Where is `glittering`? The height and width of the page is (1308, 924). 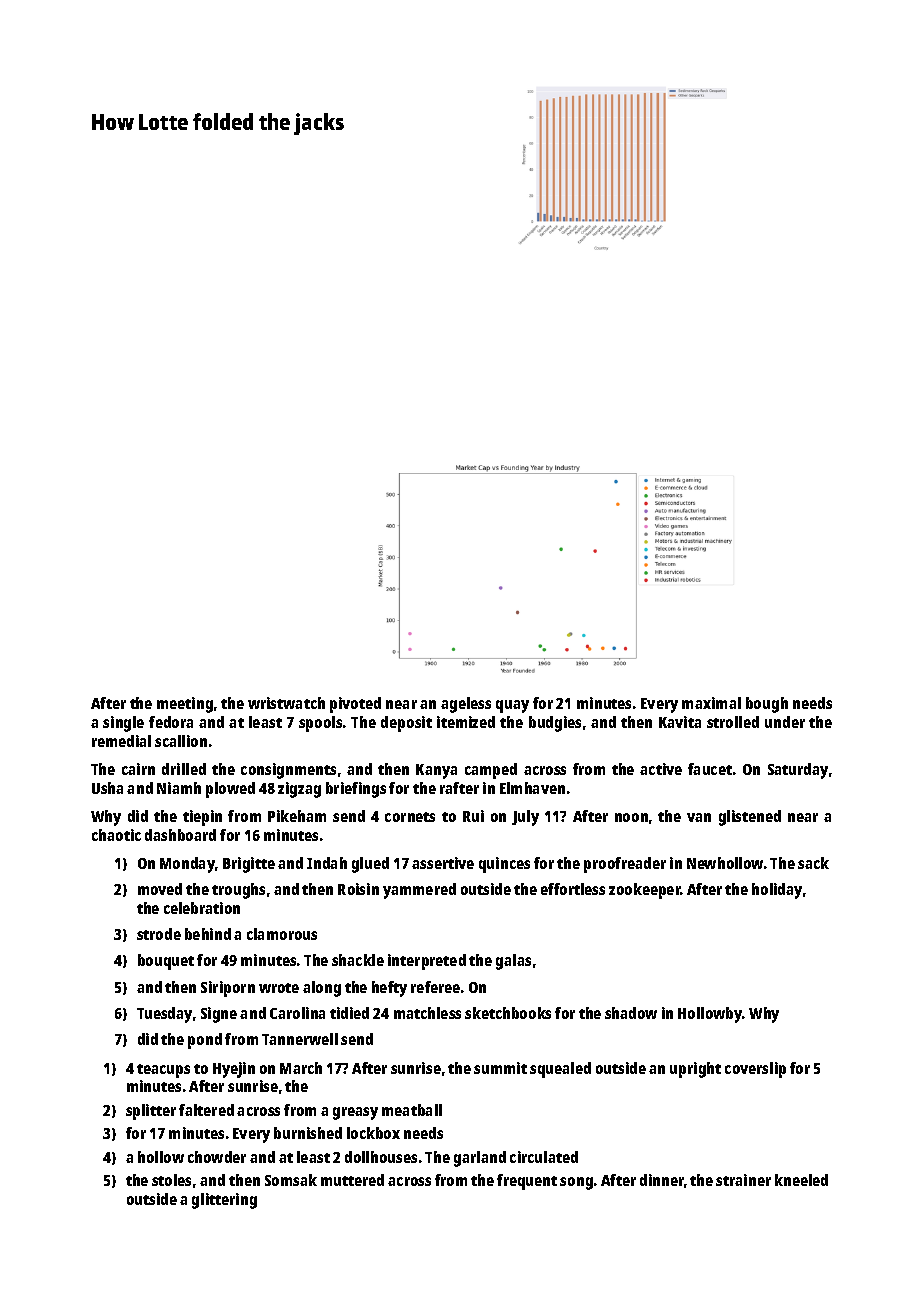 glittering is located at coordinates (224, 1201).
